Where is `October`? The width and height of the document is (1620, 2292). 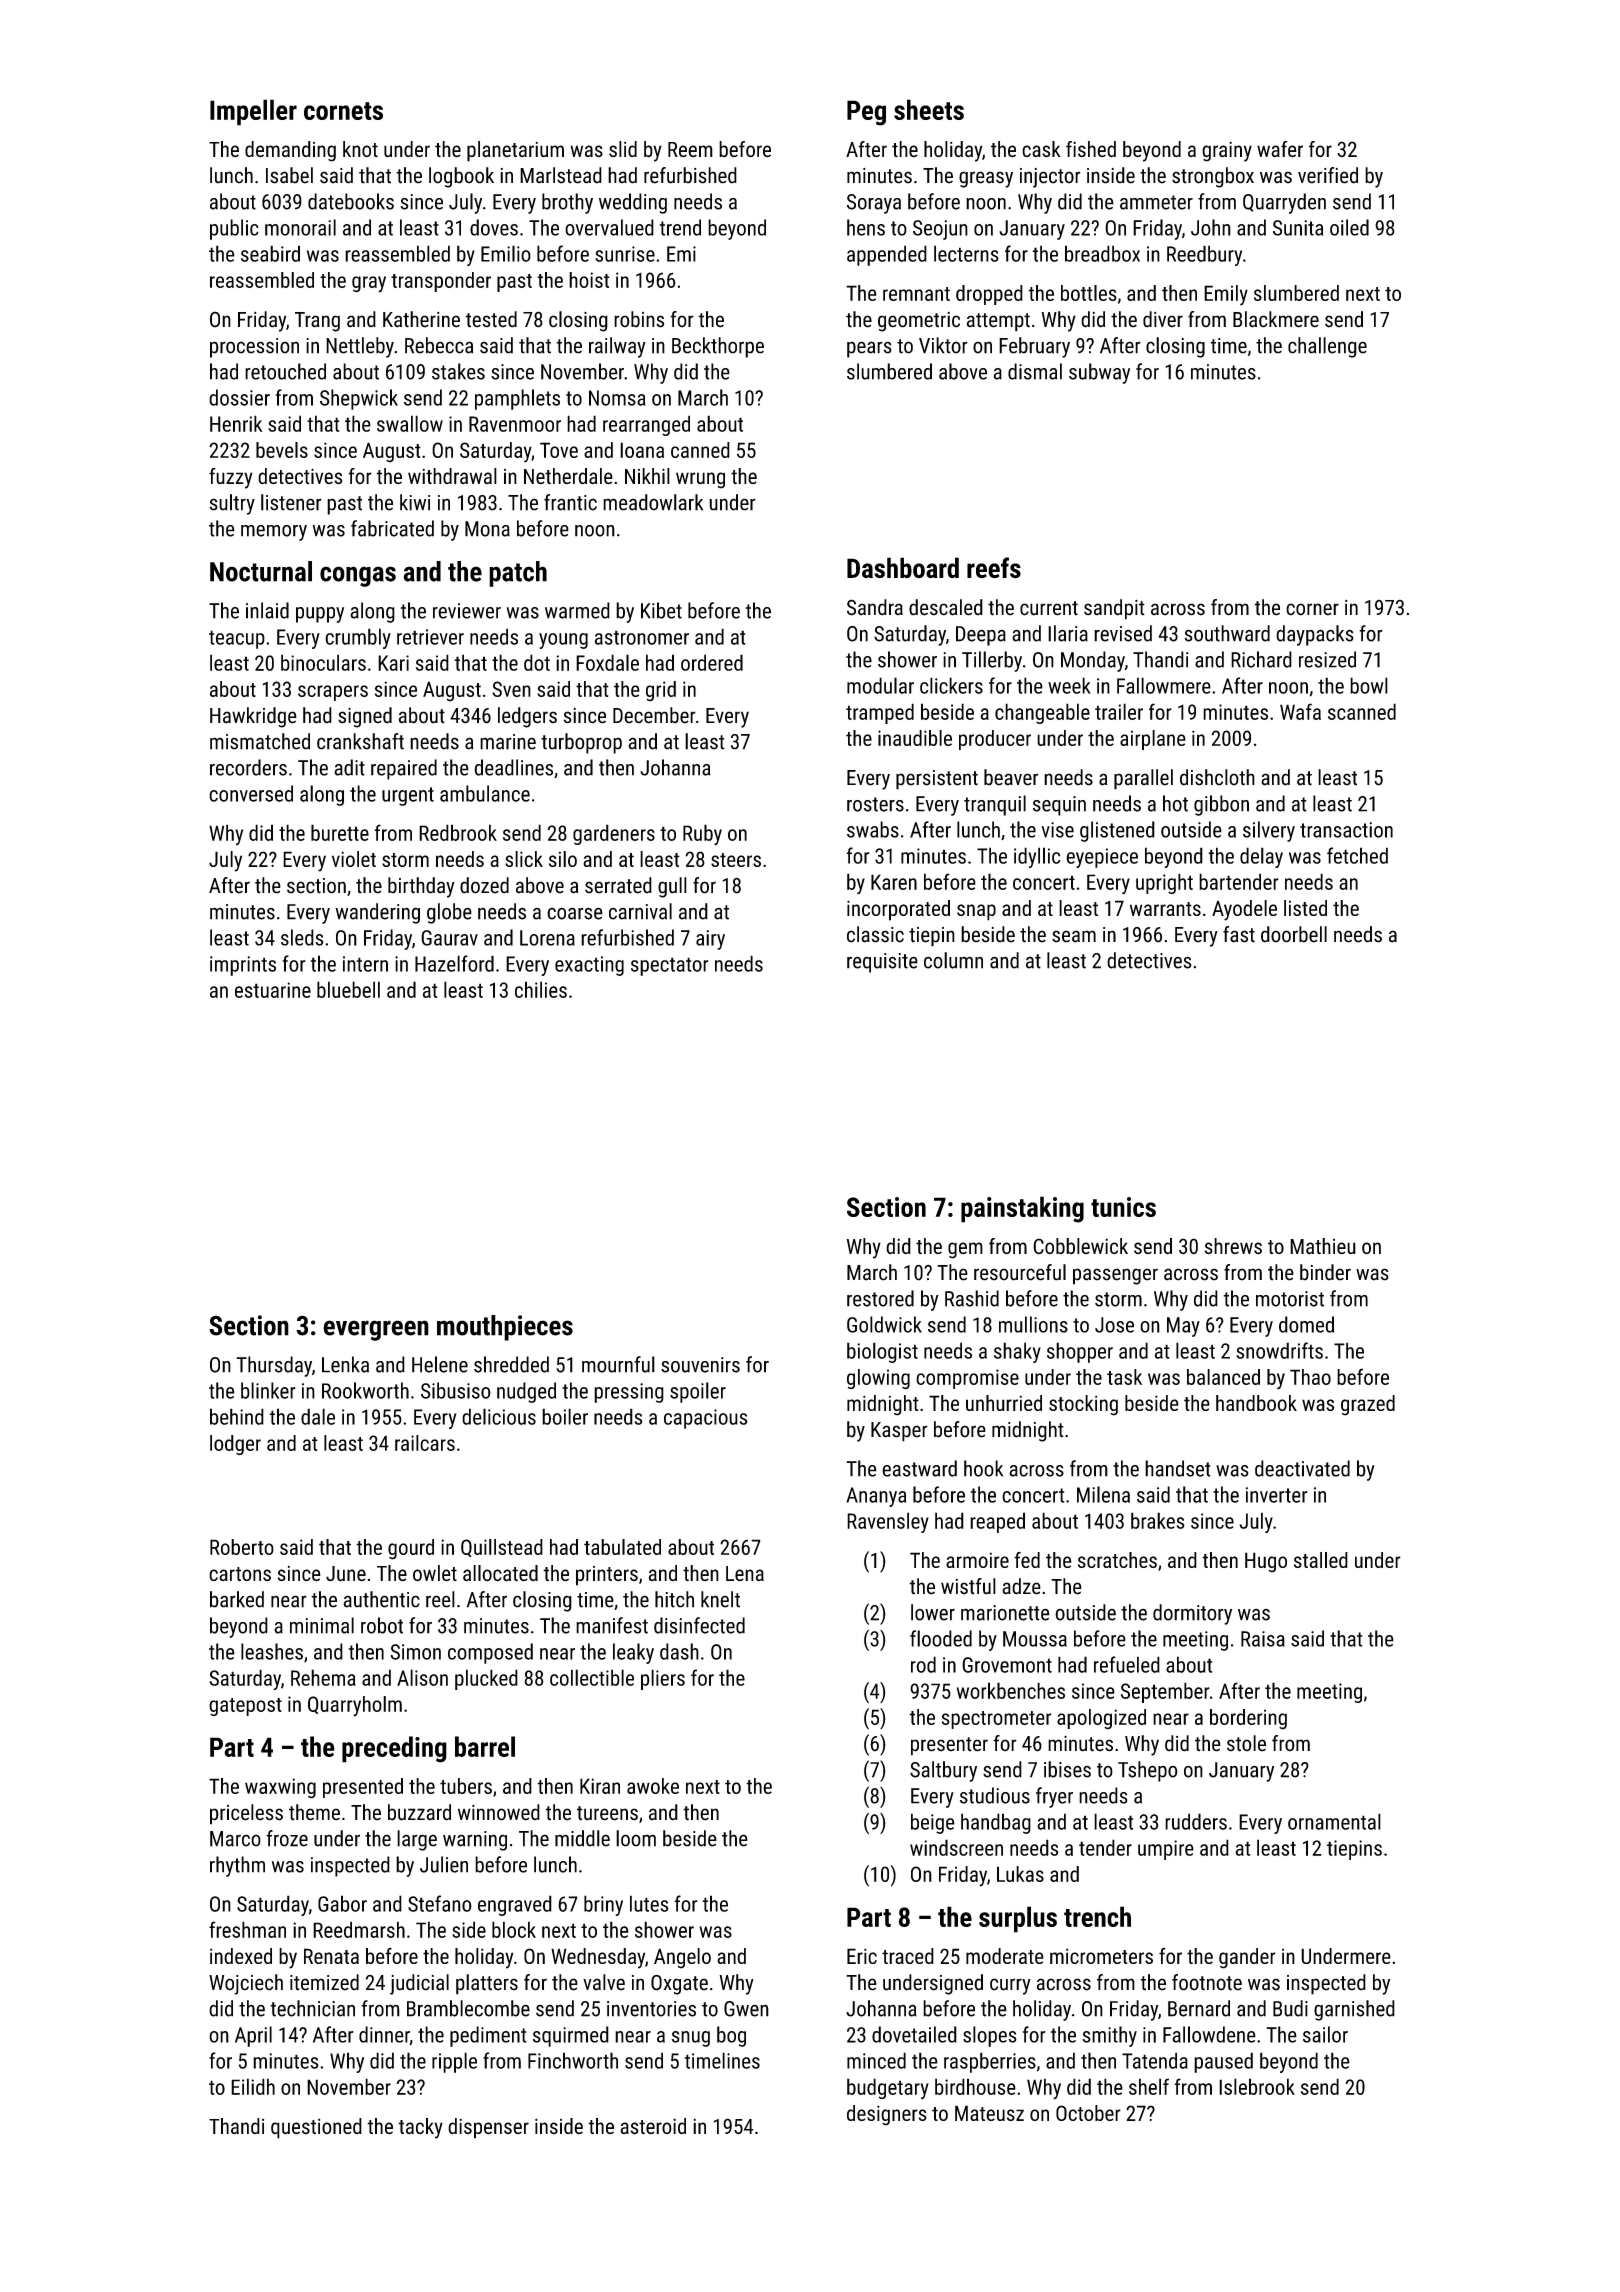
October is located at coordinates (1088, 2113).
